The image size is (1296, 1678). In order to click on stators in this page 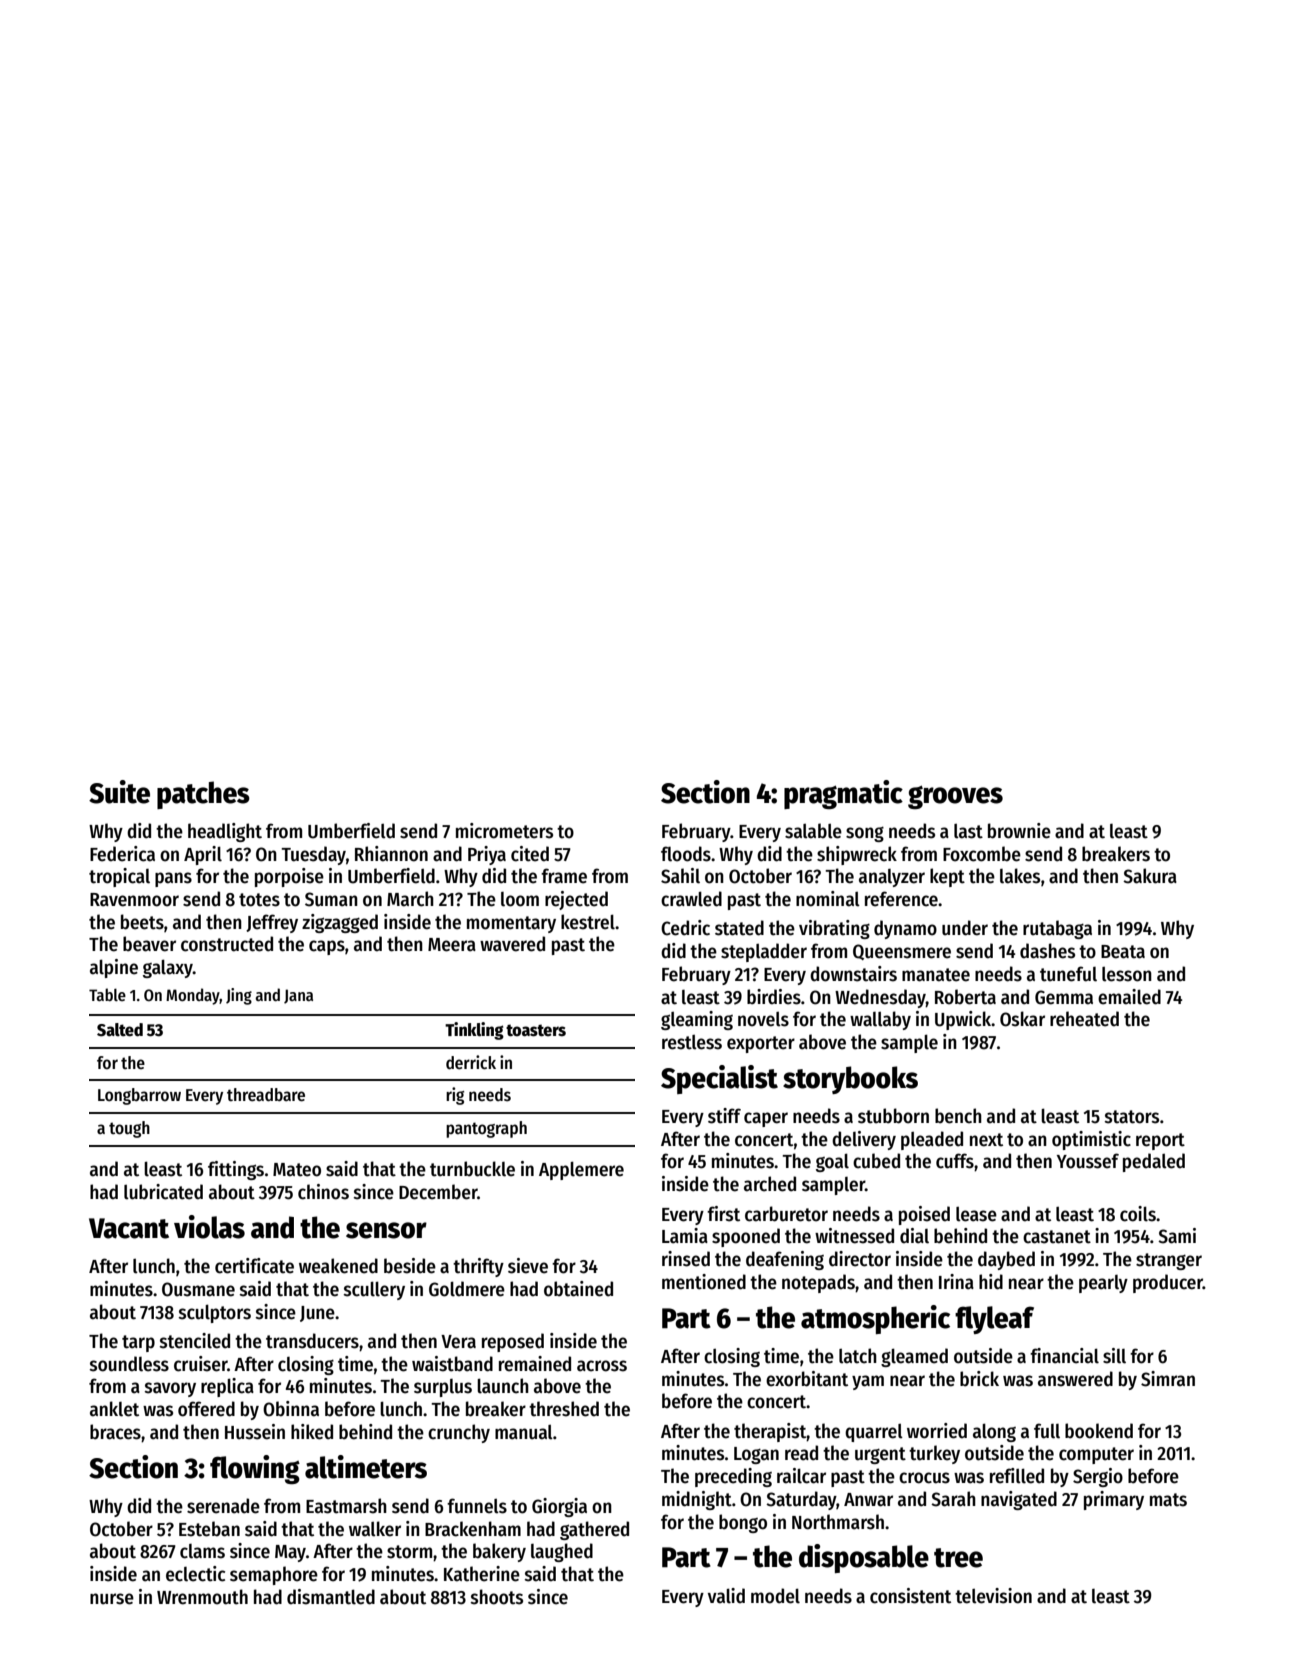, I will do `click(1131, 1117)`.
